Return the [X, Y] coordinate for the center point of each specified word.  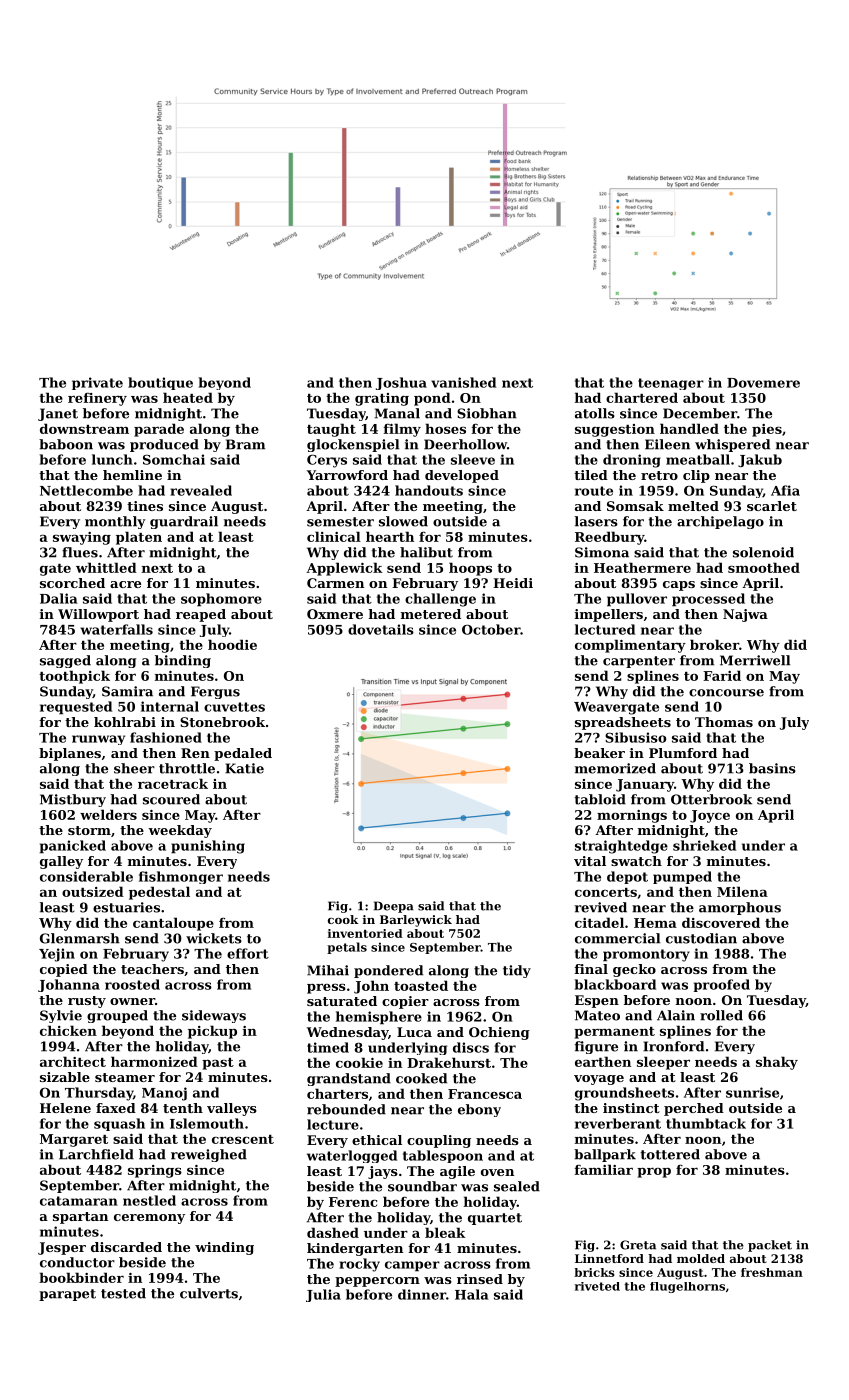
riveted [597, 1286]
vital [590, 861]
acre [125, 584]
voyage [599, 1080]
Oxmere [335, 614]
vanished [463, 382]
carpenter [639, 662]
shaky [777, 1063]
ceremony [149, 1219]
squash [119, 1124]
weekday [180, 831]
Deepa [394, 907]
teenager [671, 384]
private [97, 383]
